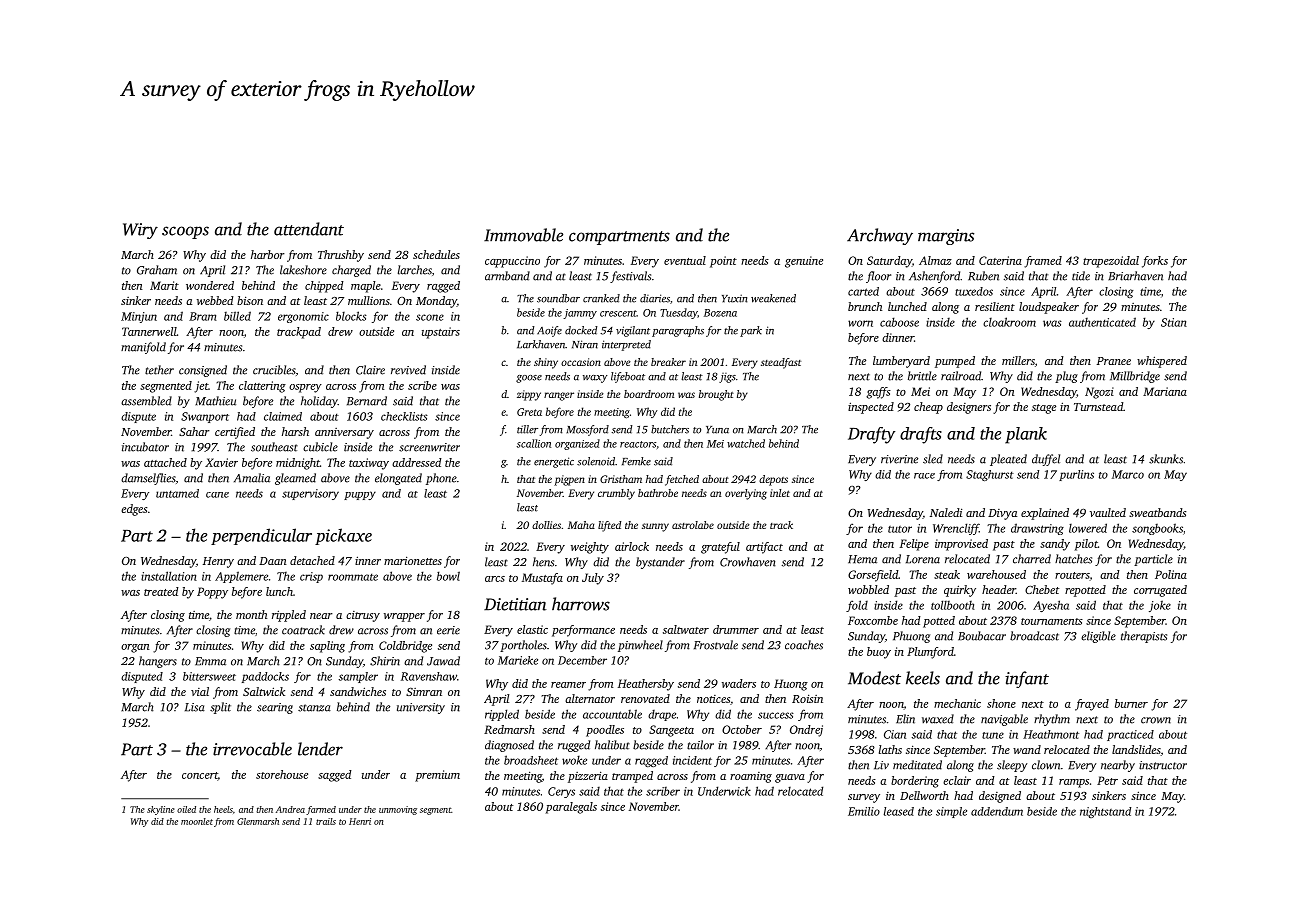 The image size is (1308, 924). Describe the element at coordinates (1114, 361) in the screenshot. I see `Pranee` at that location.
